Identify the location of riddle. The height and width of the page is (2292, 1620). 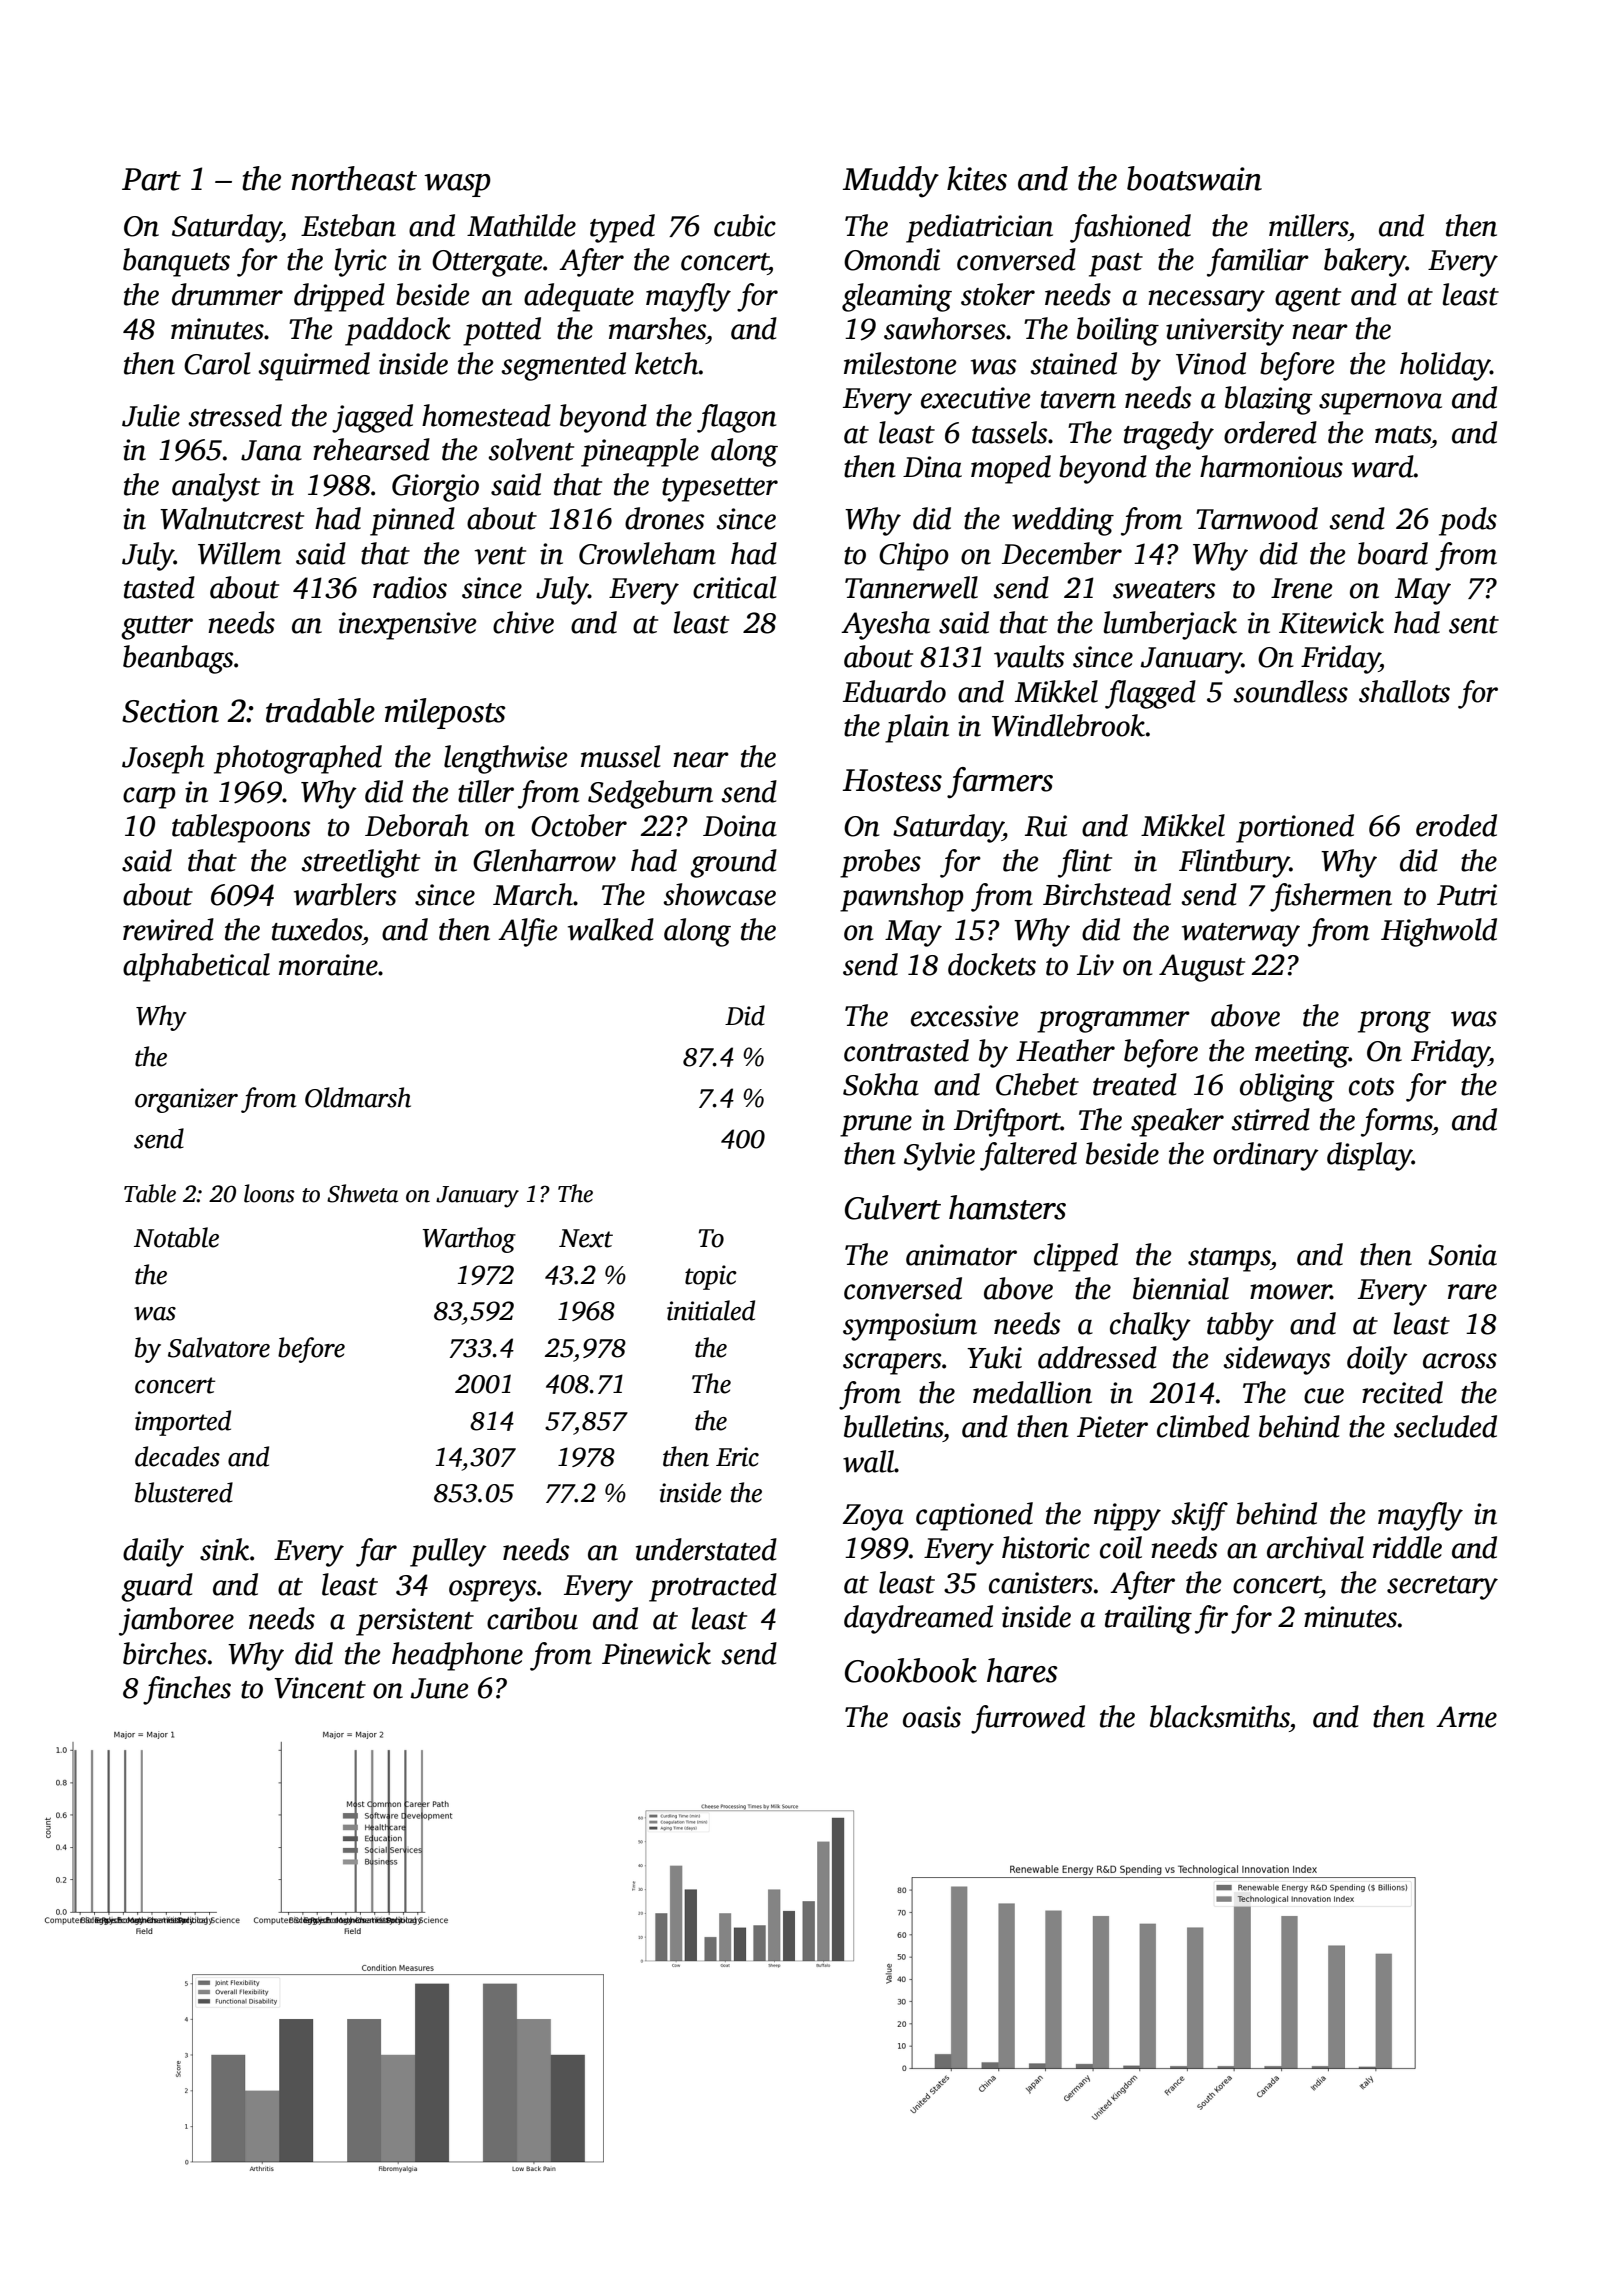
(1407, 1547).
